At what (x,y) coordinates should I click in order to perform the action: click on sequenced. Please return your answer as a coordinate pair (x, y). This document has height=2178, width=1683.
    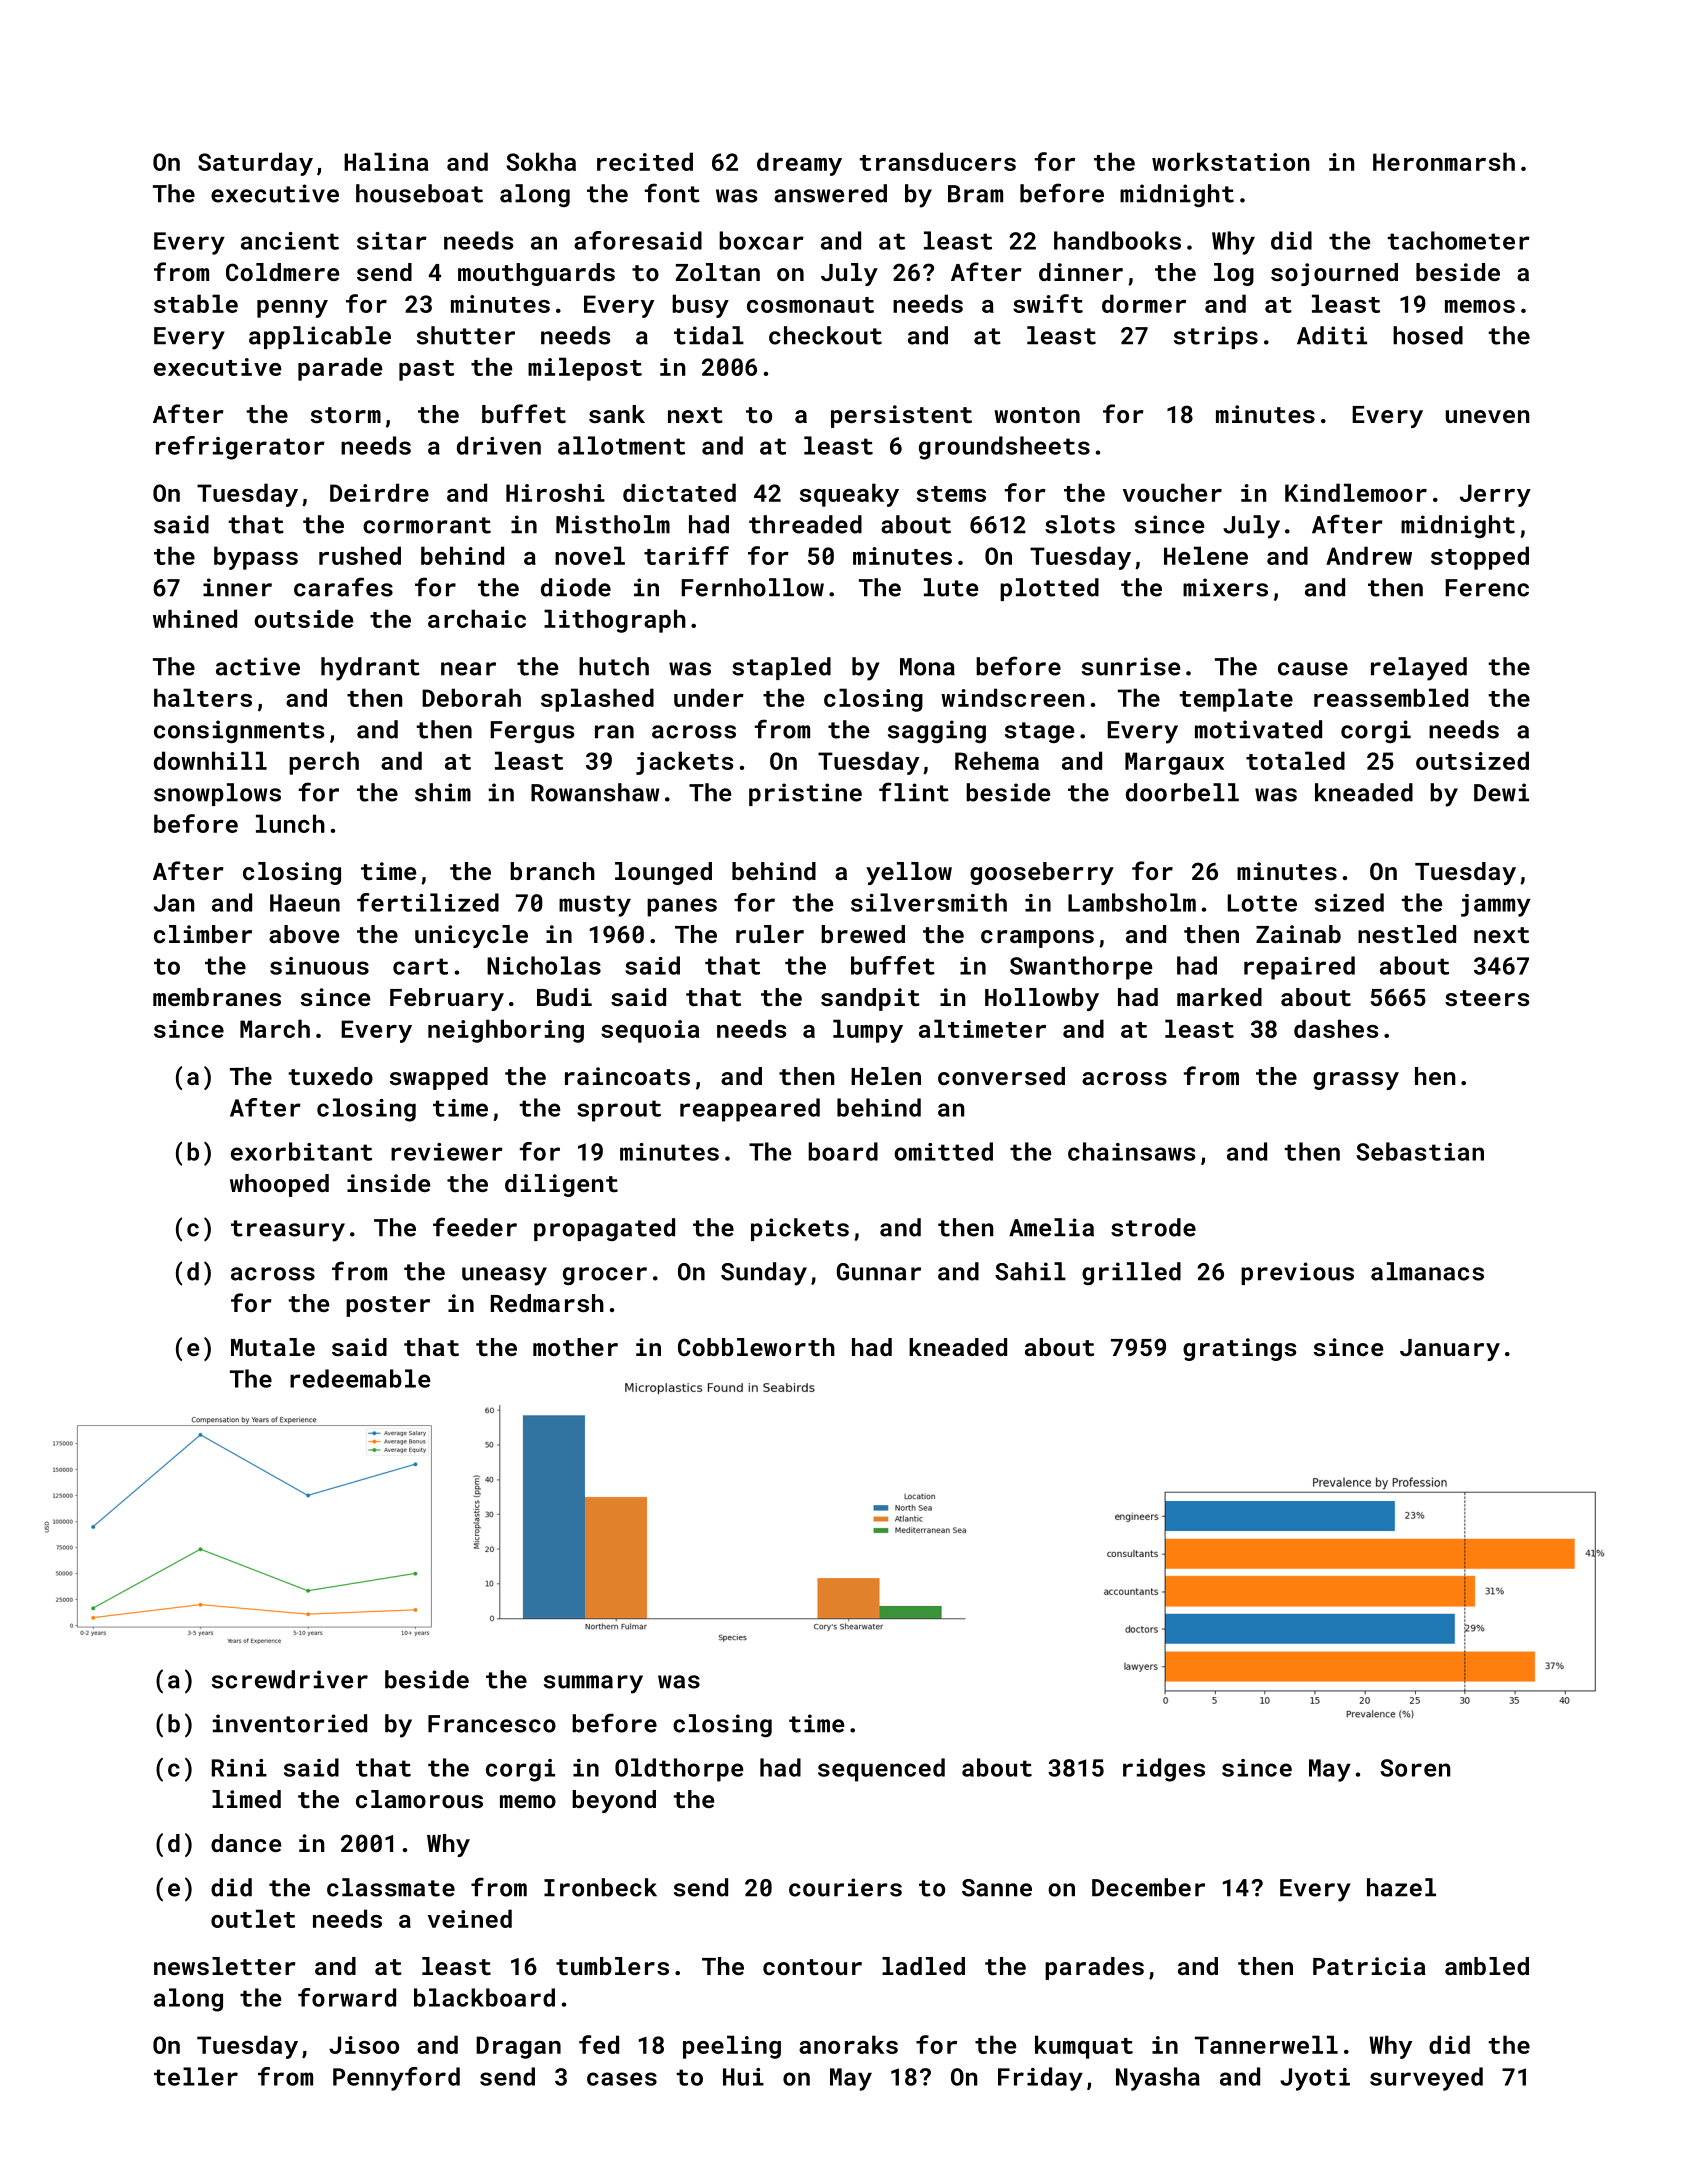
    Looking at the image, I should click on (881, 1770).
